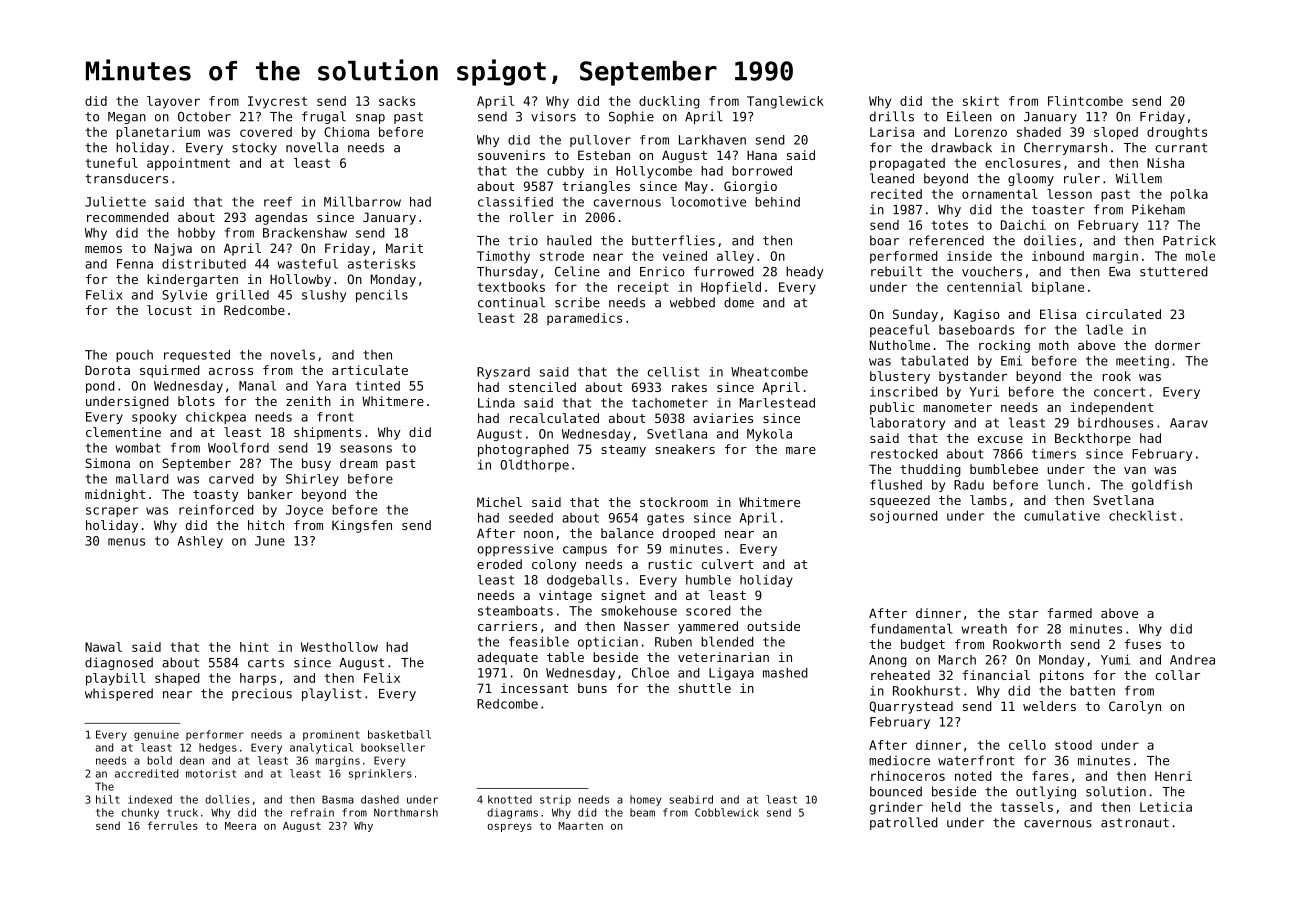 This page has width=1308, height=924. What do you see at coordinates (378, 386) in the page?
I see `tinted` at bounding box center [378, 386].
